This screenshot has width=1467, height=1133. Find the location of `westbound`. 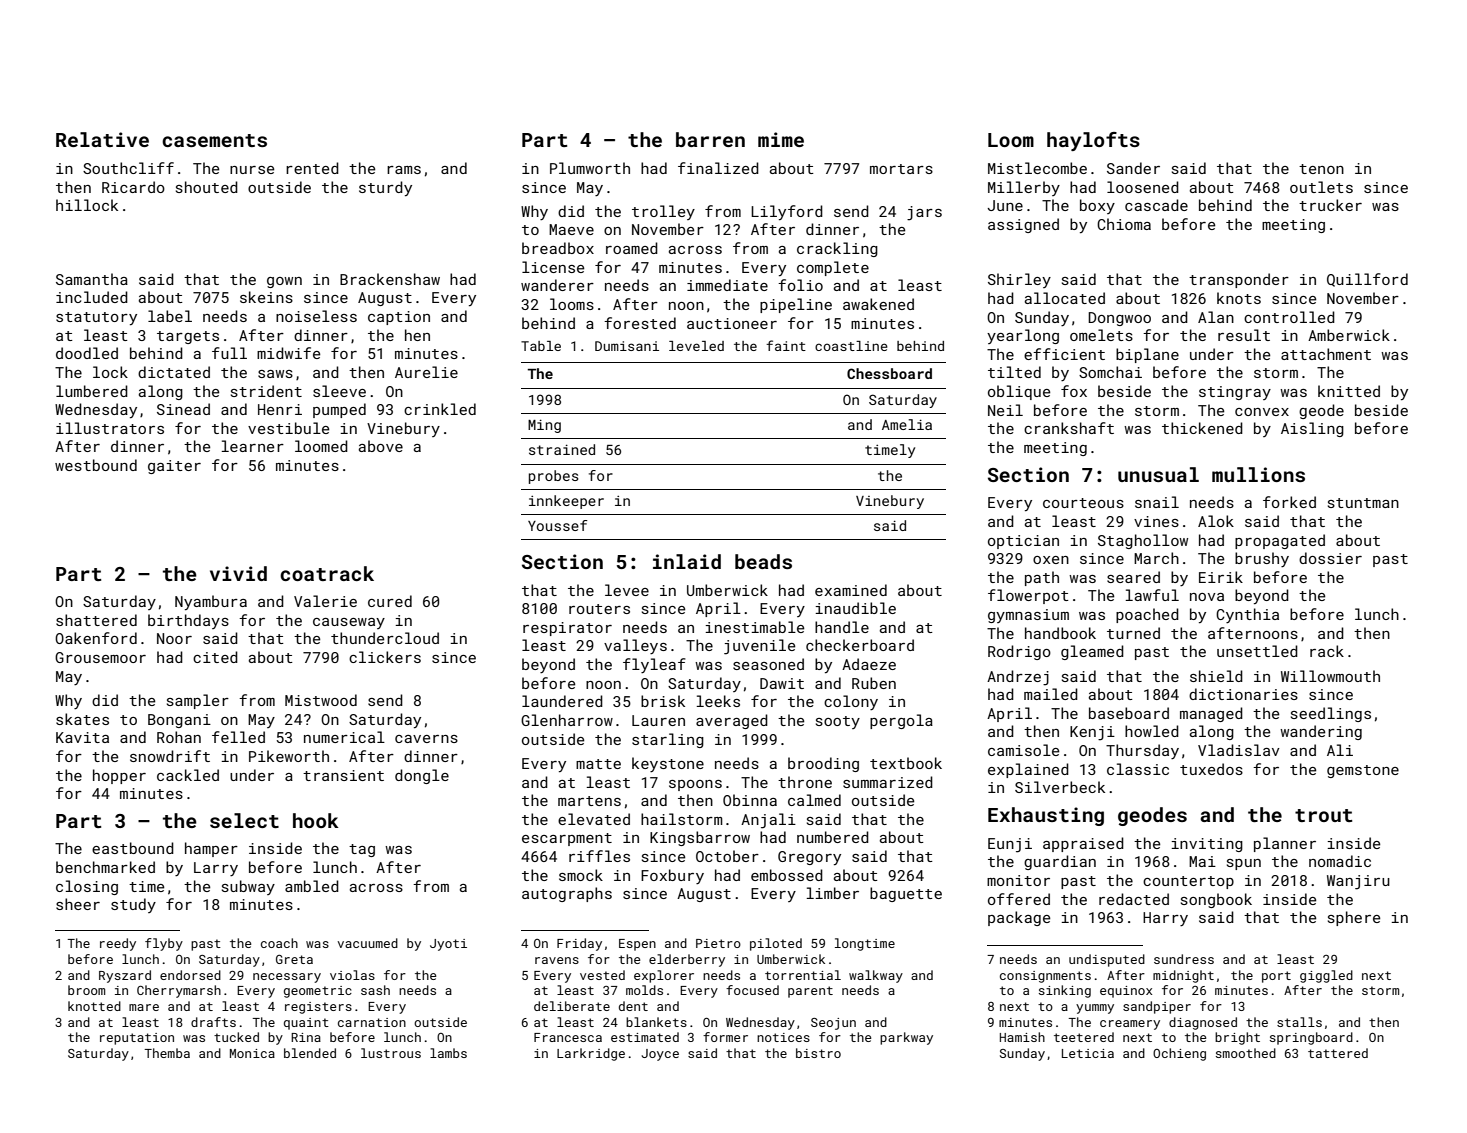

westbound is located at coordinates (96, 465).
